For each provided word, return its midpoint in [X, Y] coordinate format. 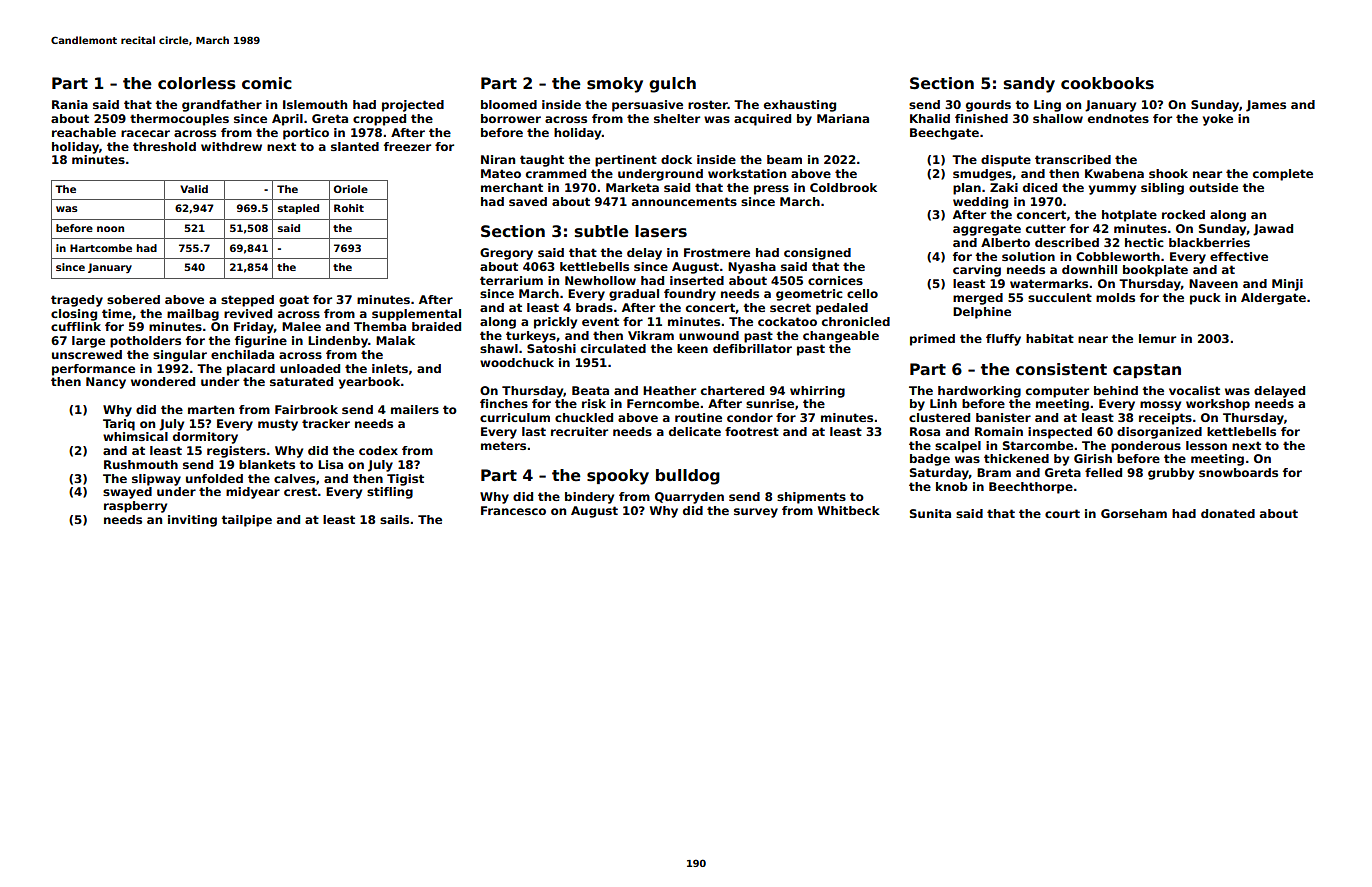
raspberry [135, 507]
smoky [615, 85]
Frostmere [717, 252]
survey [756, 513]
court [1062, 513]
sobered [133, 299]
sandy [1029, 85]
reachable [84, 132]
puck [1205, 299]
